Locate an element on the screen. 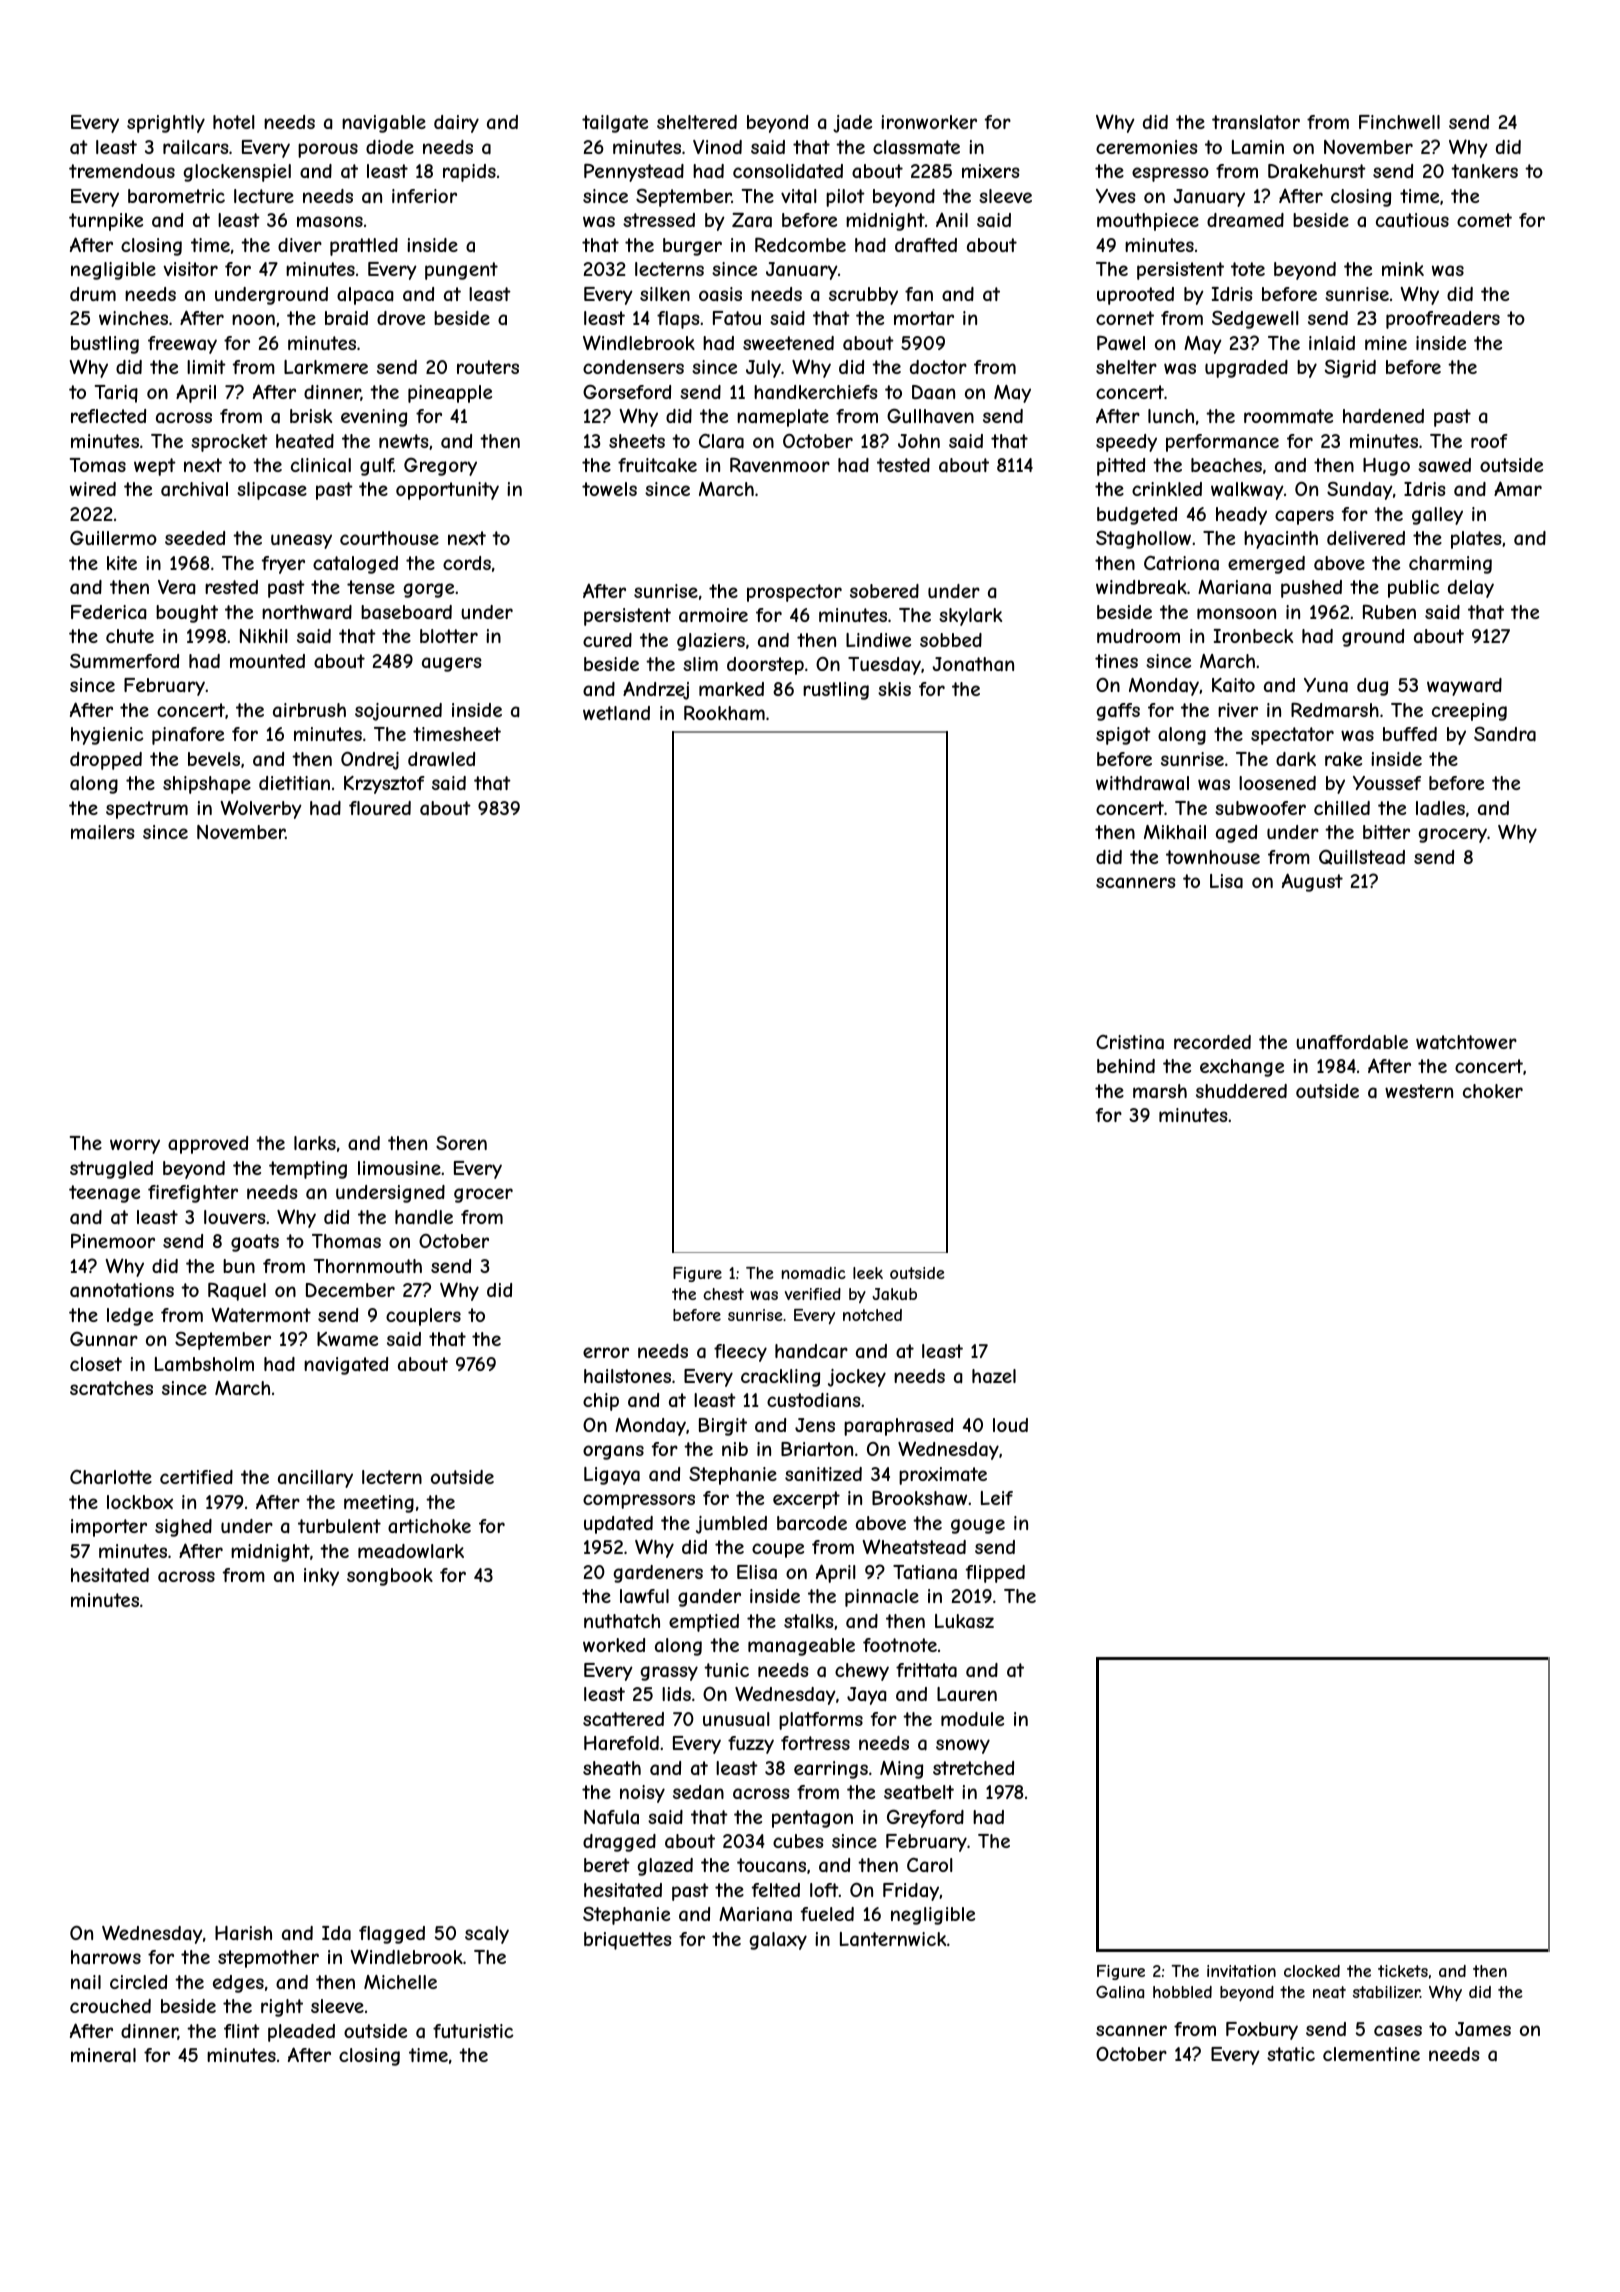 The image size is (1620, 2292). Rookham is located at coordinates (724, 713).
